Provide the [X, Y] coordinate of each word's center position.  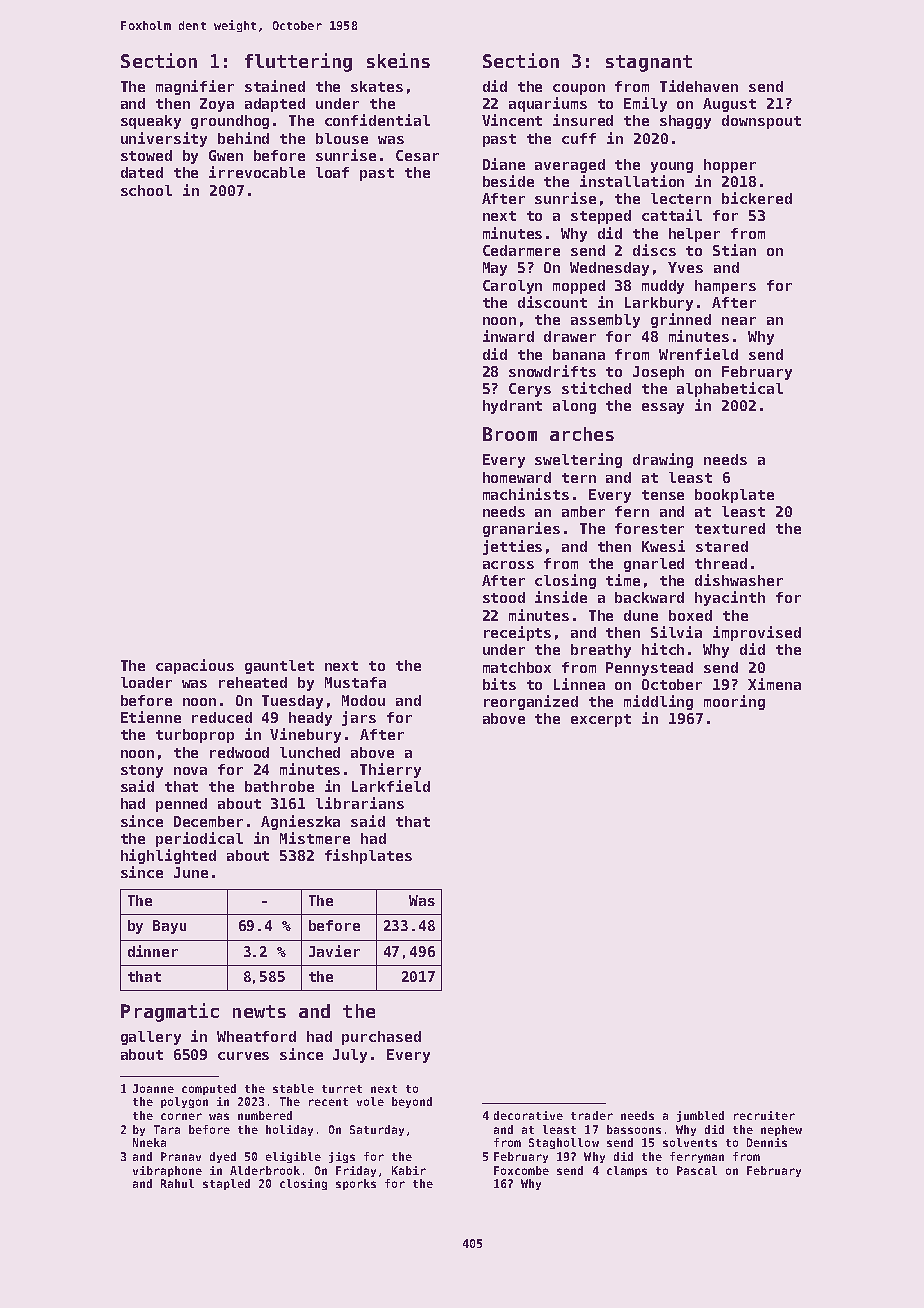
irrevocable [257, 172]
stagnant [649, 63]
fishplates [368, 856]
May [495, 269]
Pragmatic [170, 1012]
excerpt [601, 720]
